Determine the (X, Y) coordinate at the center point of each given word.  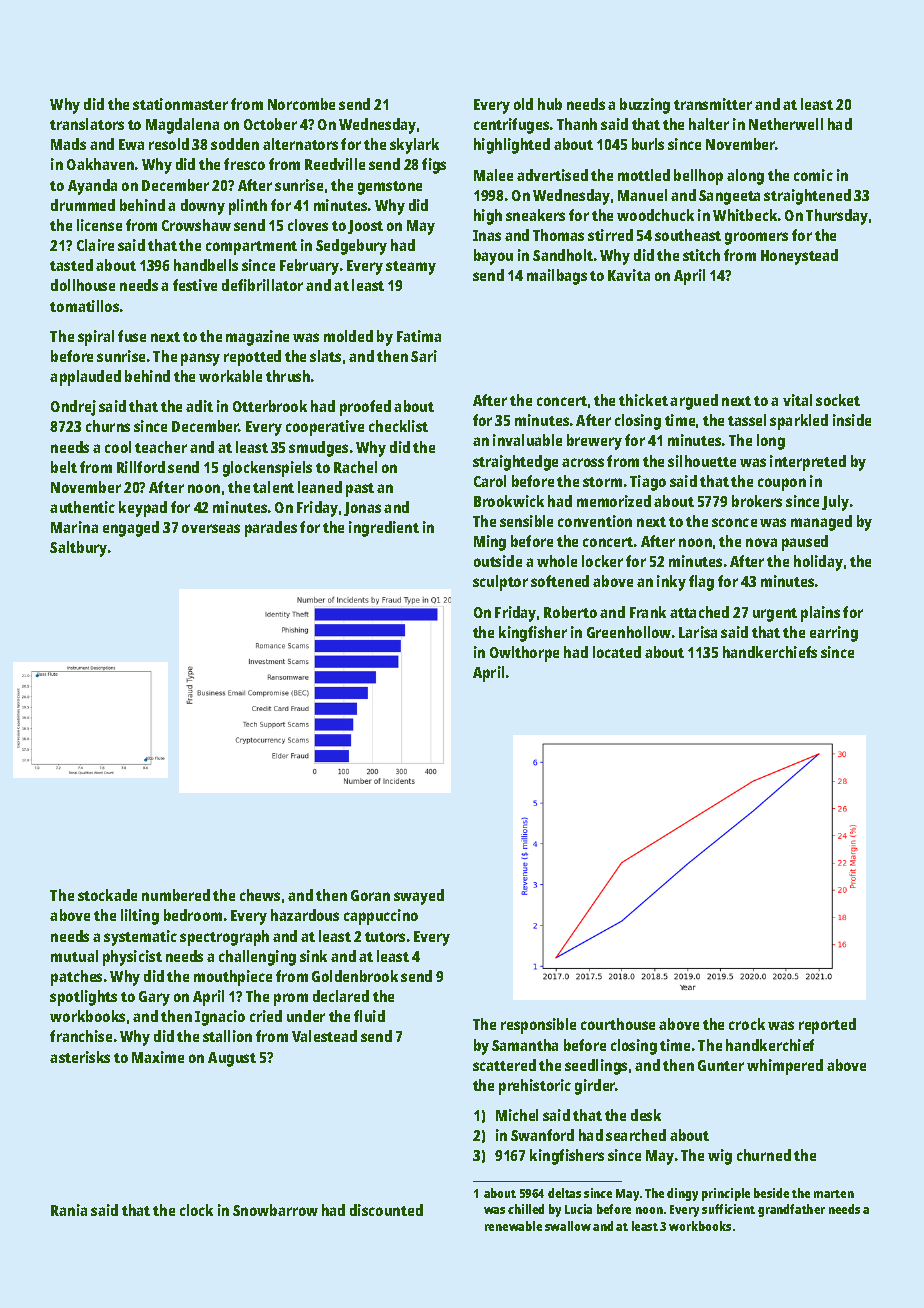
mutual (74, 956)
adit (199, 406)
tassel (747, 420)
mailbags (557, 277)
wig (720, 1157)
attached (699, 612)
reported (827, 1026)
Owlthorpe (524, 654)
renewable (513, 1226)
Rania (69, 1210)
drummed (83, 205)
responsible (538, 1026)
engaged (131, 529)
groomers (756, 238)
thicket (643, 400)
